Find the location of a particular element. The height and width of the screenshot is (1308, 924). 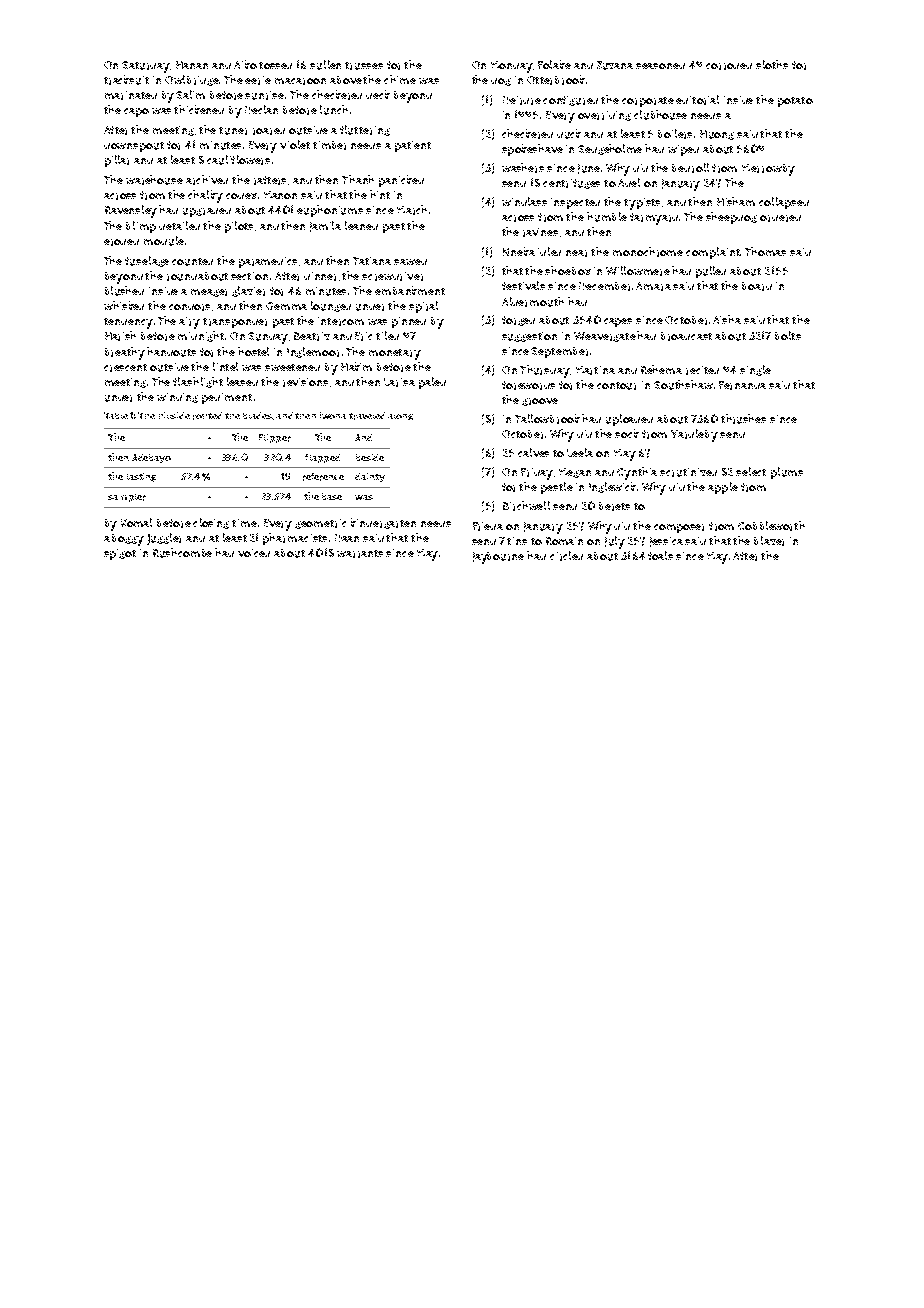

clubhouse is located at coordinates (660, 115).
